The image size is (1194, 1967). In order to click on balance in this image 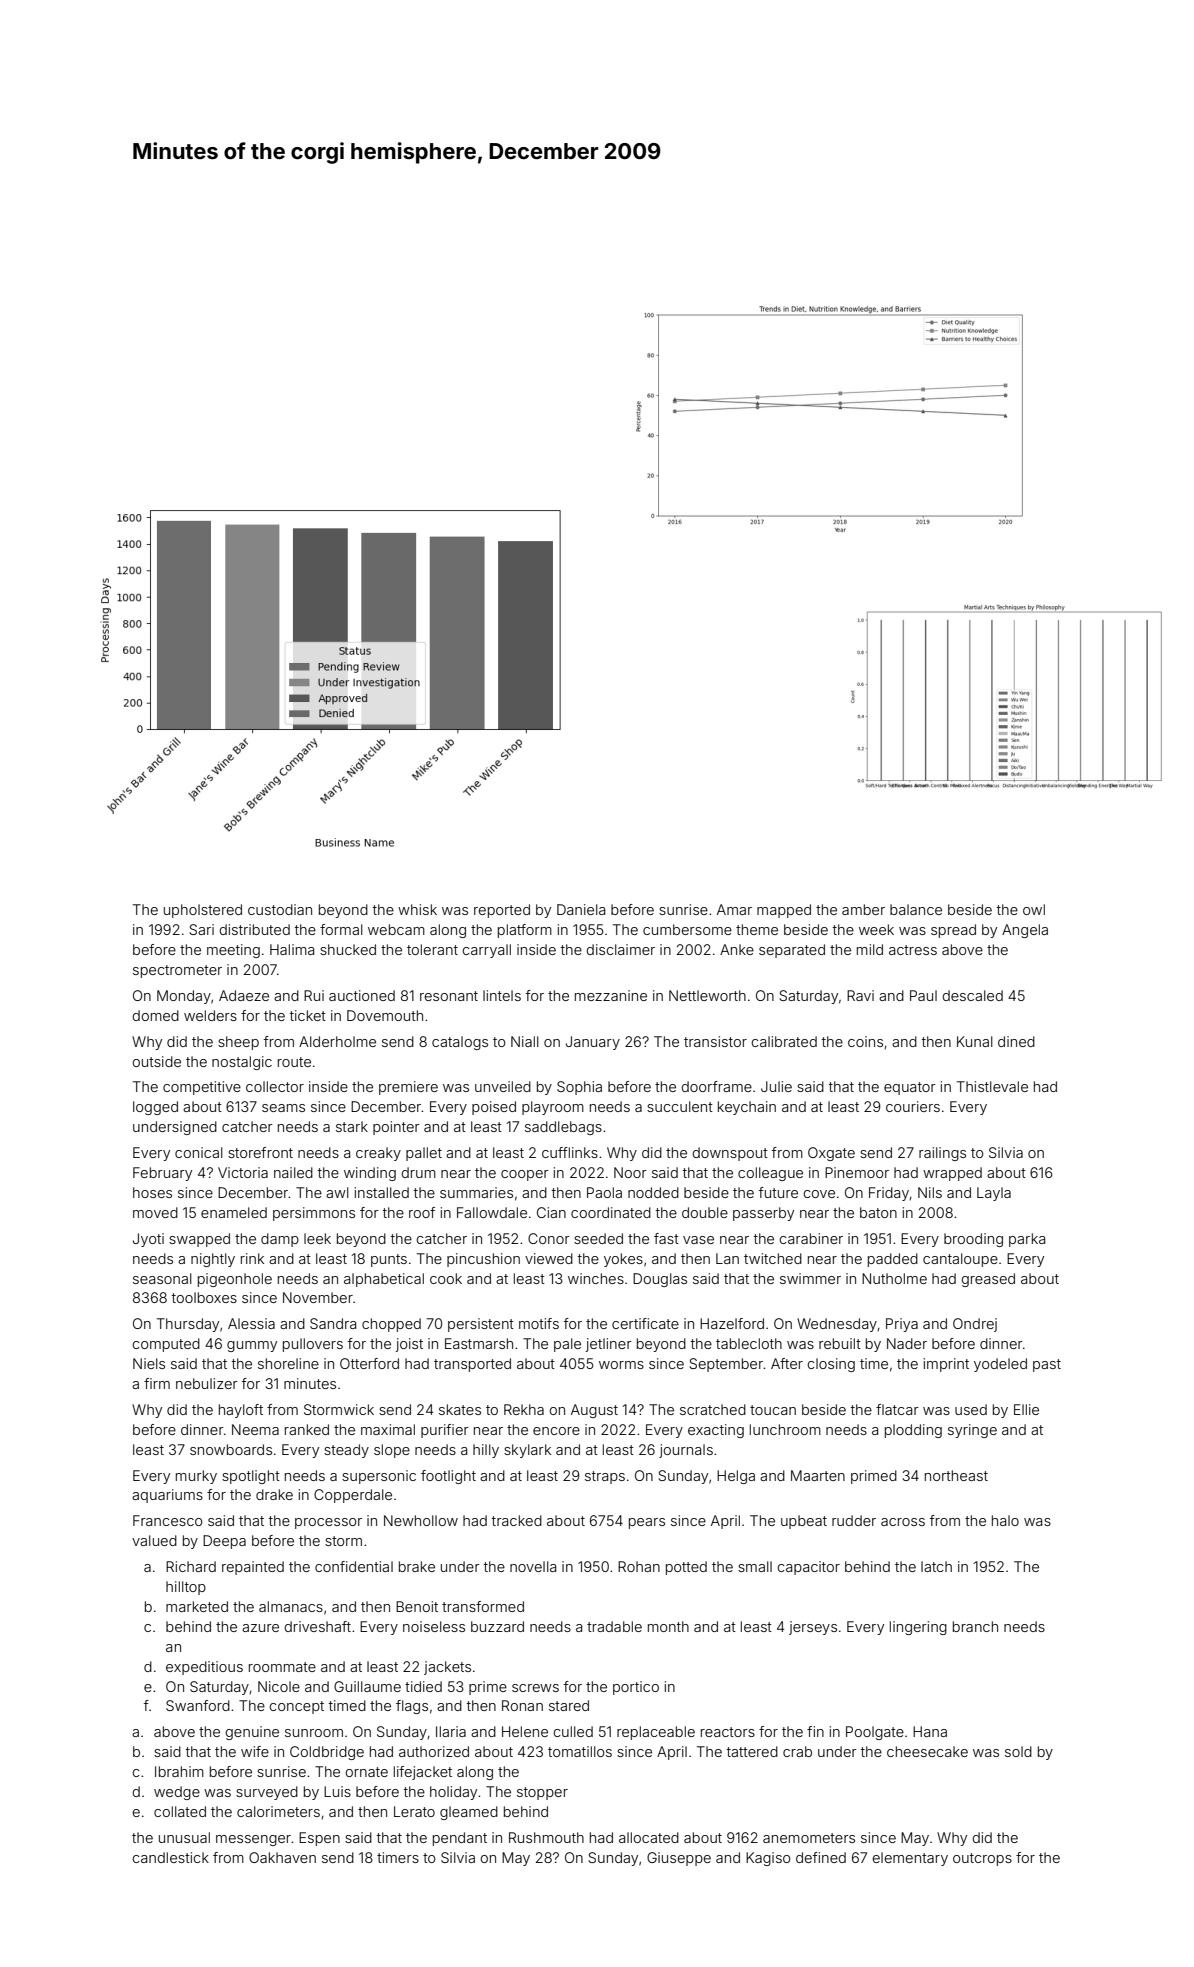, I will do `click(916, 909)`.
